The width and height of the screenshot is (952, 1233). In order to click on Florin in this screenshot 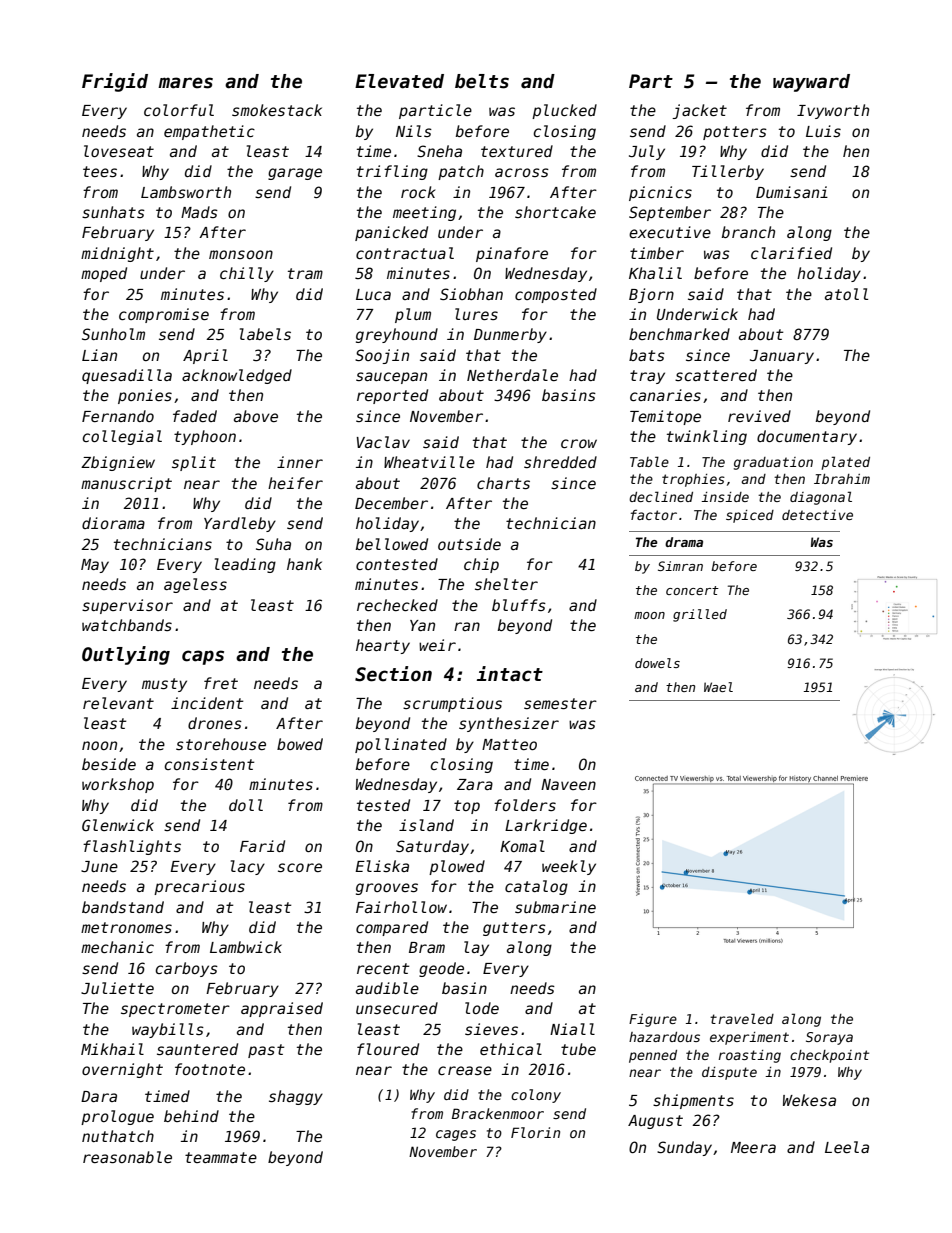, I will do `click(535, 1132)`.
